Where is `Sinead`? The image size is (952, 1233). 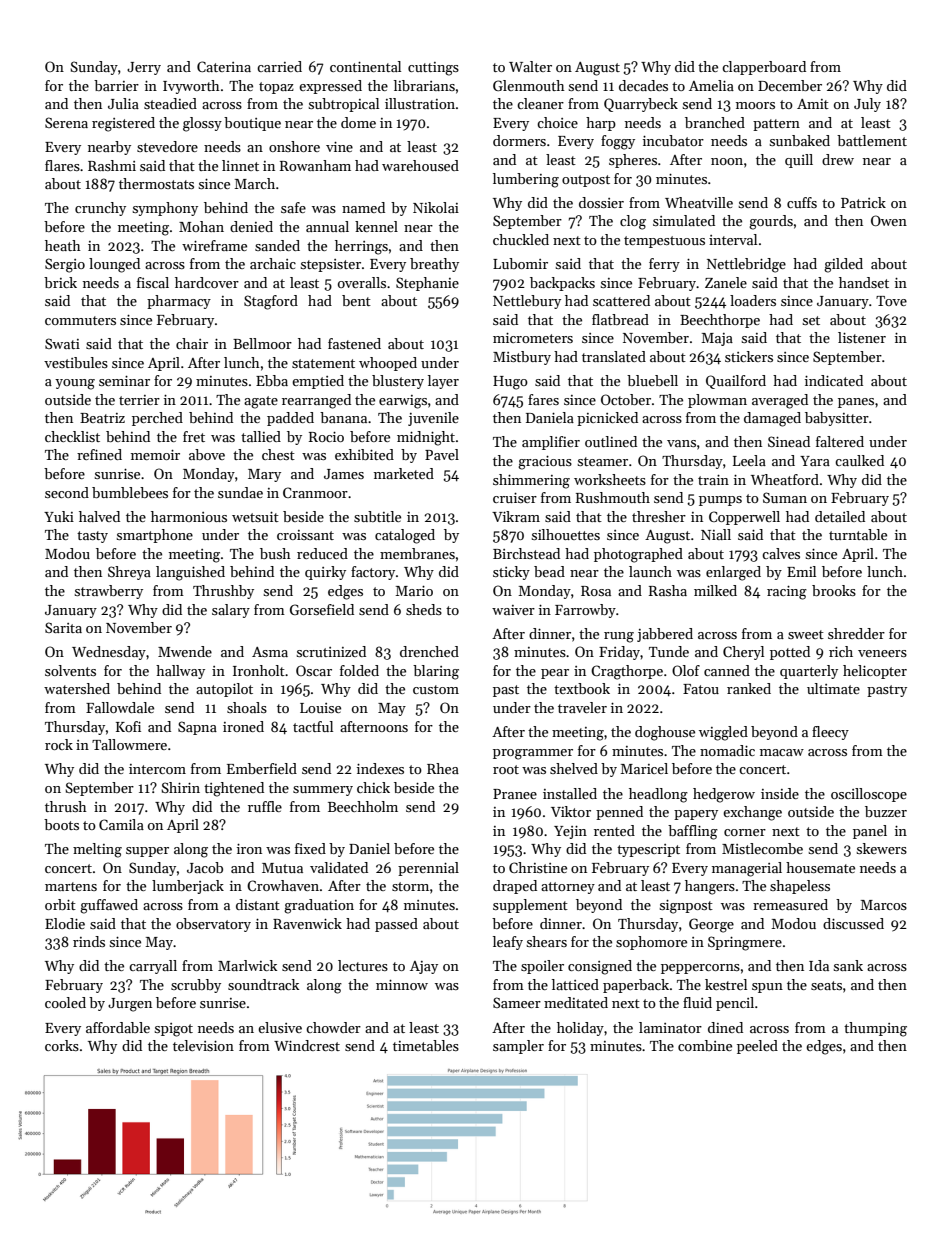
Sinead is located at coordinates (789, 441).
